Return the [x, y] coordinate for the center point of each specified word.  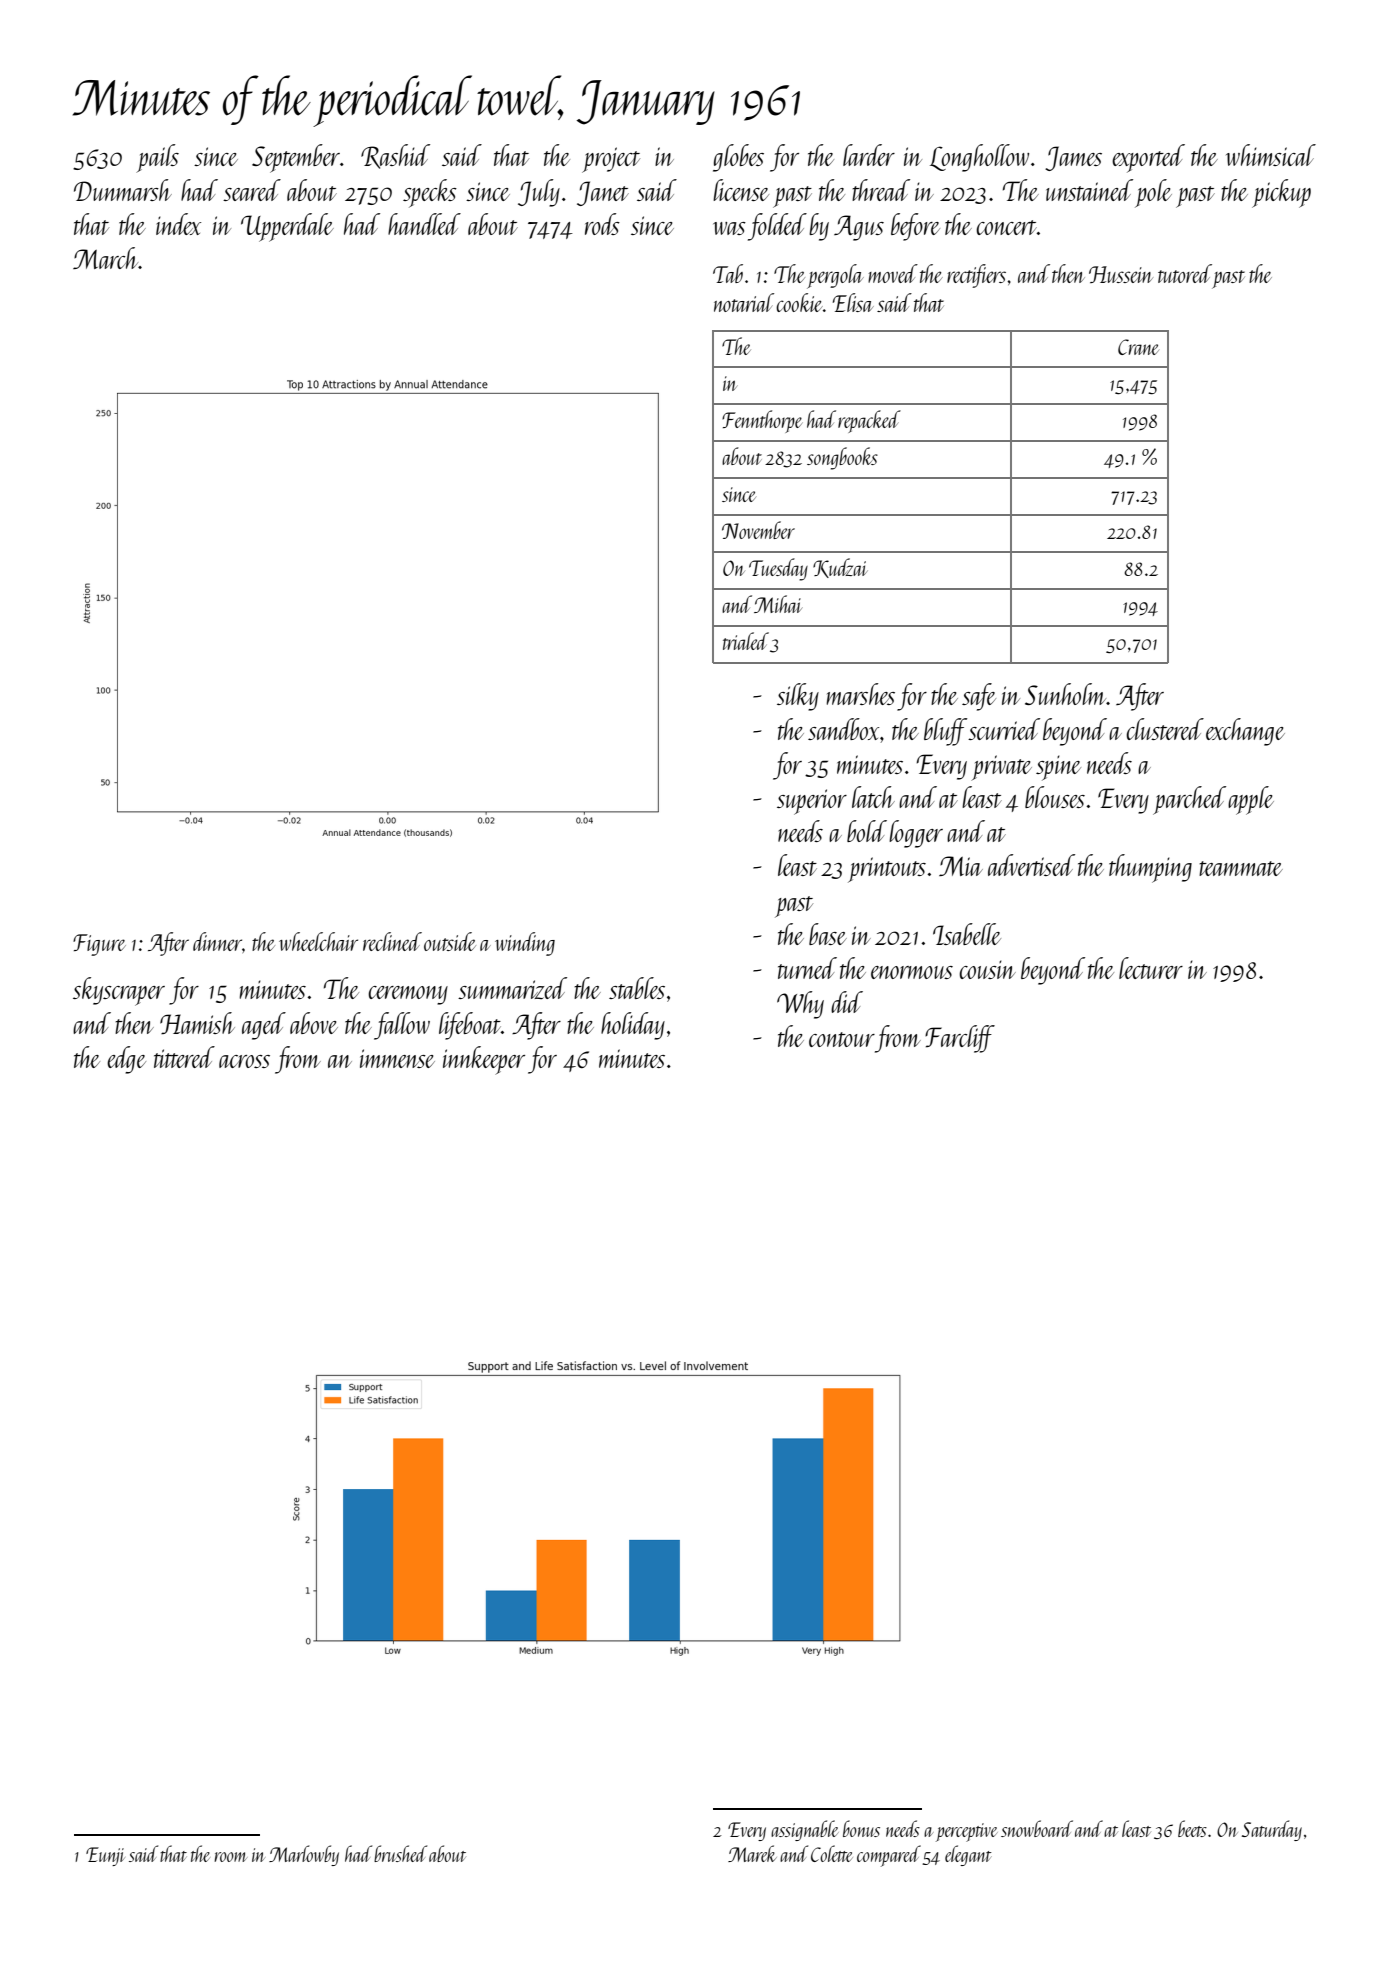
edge [126, 1060]
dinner [217, 941]
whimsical [1271, 155]
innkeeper [484, 1060]
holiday [633, 1026]
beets [1192, 1828]
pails [157, 158]
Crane [1138, 347]
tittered [184, 1057]
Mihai [778, 604]
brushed [400, 1853]
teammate [1241, 868]
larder [869, 155]
